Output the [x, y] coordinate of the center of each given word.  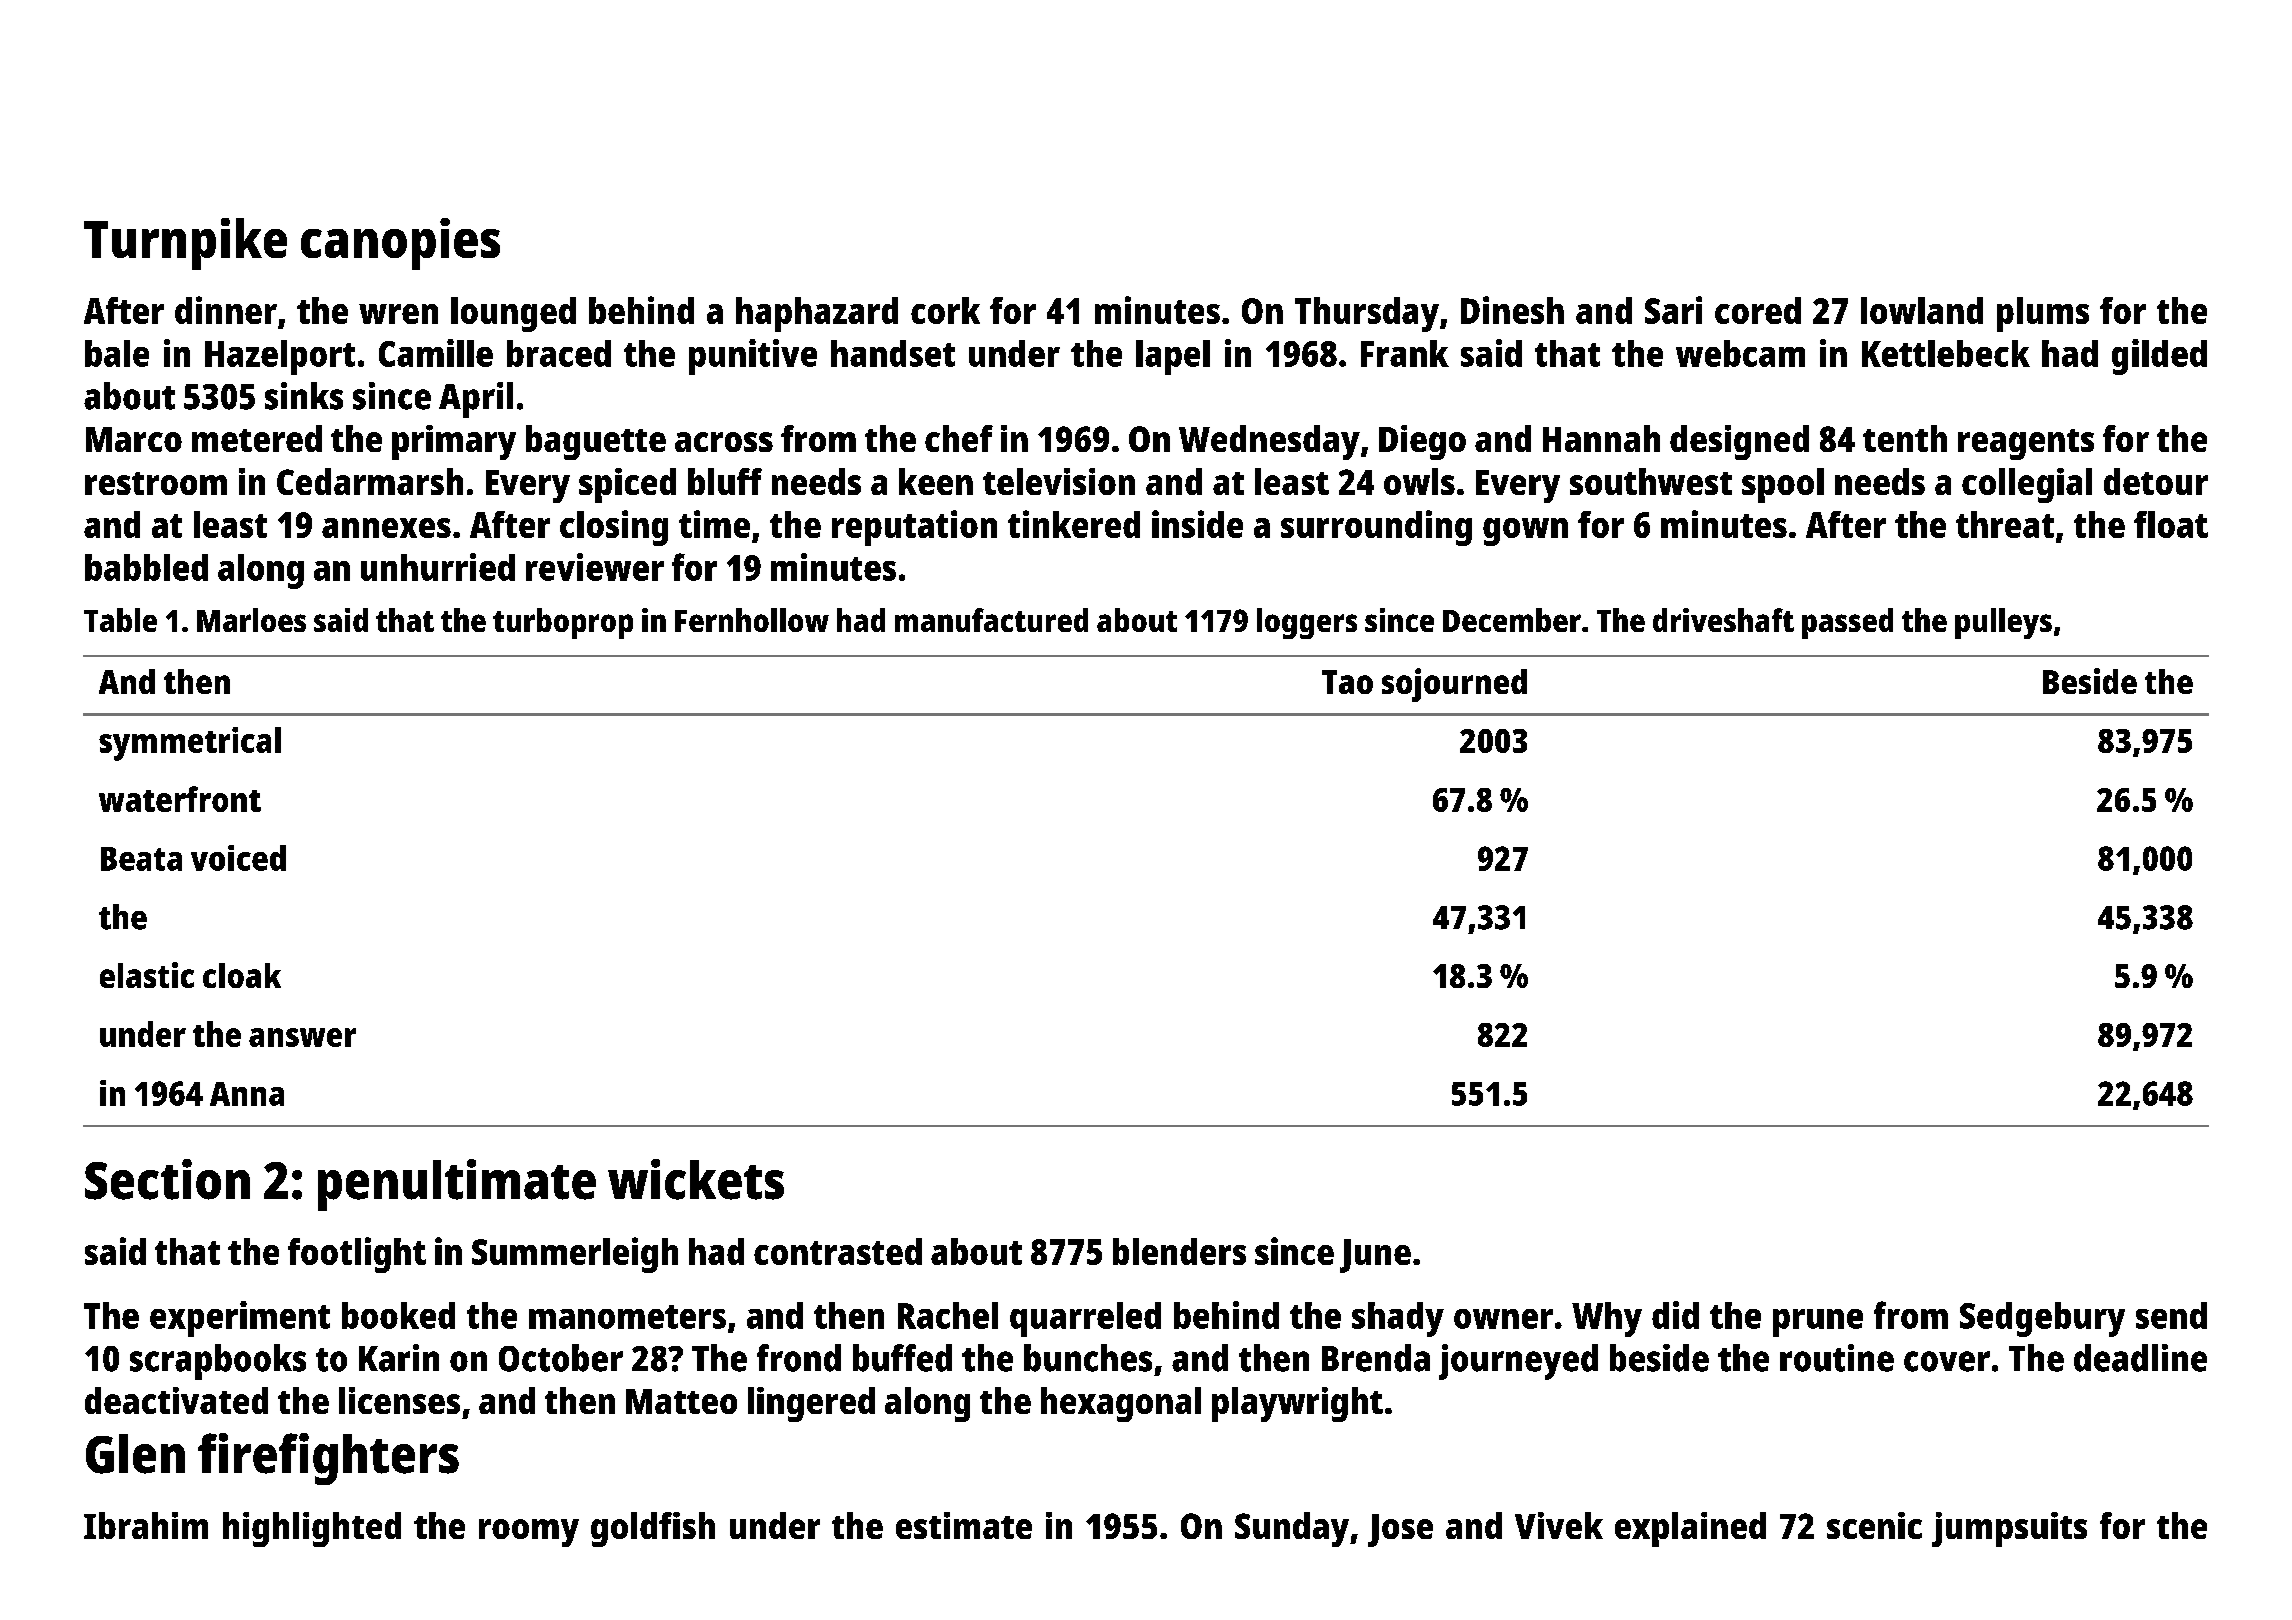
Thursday [1367, 314]
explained [1690, 1529]
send [2171, 1315]
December [1512, 620]
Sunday [1292, 1529]
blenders [1179, 1251]
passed [1847, 623]
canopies [400, 244]
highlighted [312, 1529]
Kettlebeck [1946, 353]
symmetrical [190, 744]
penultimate [457, 1185]
